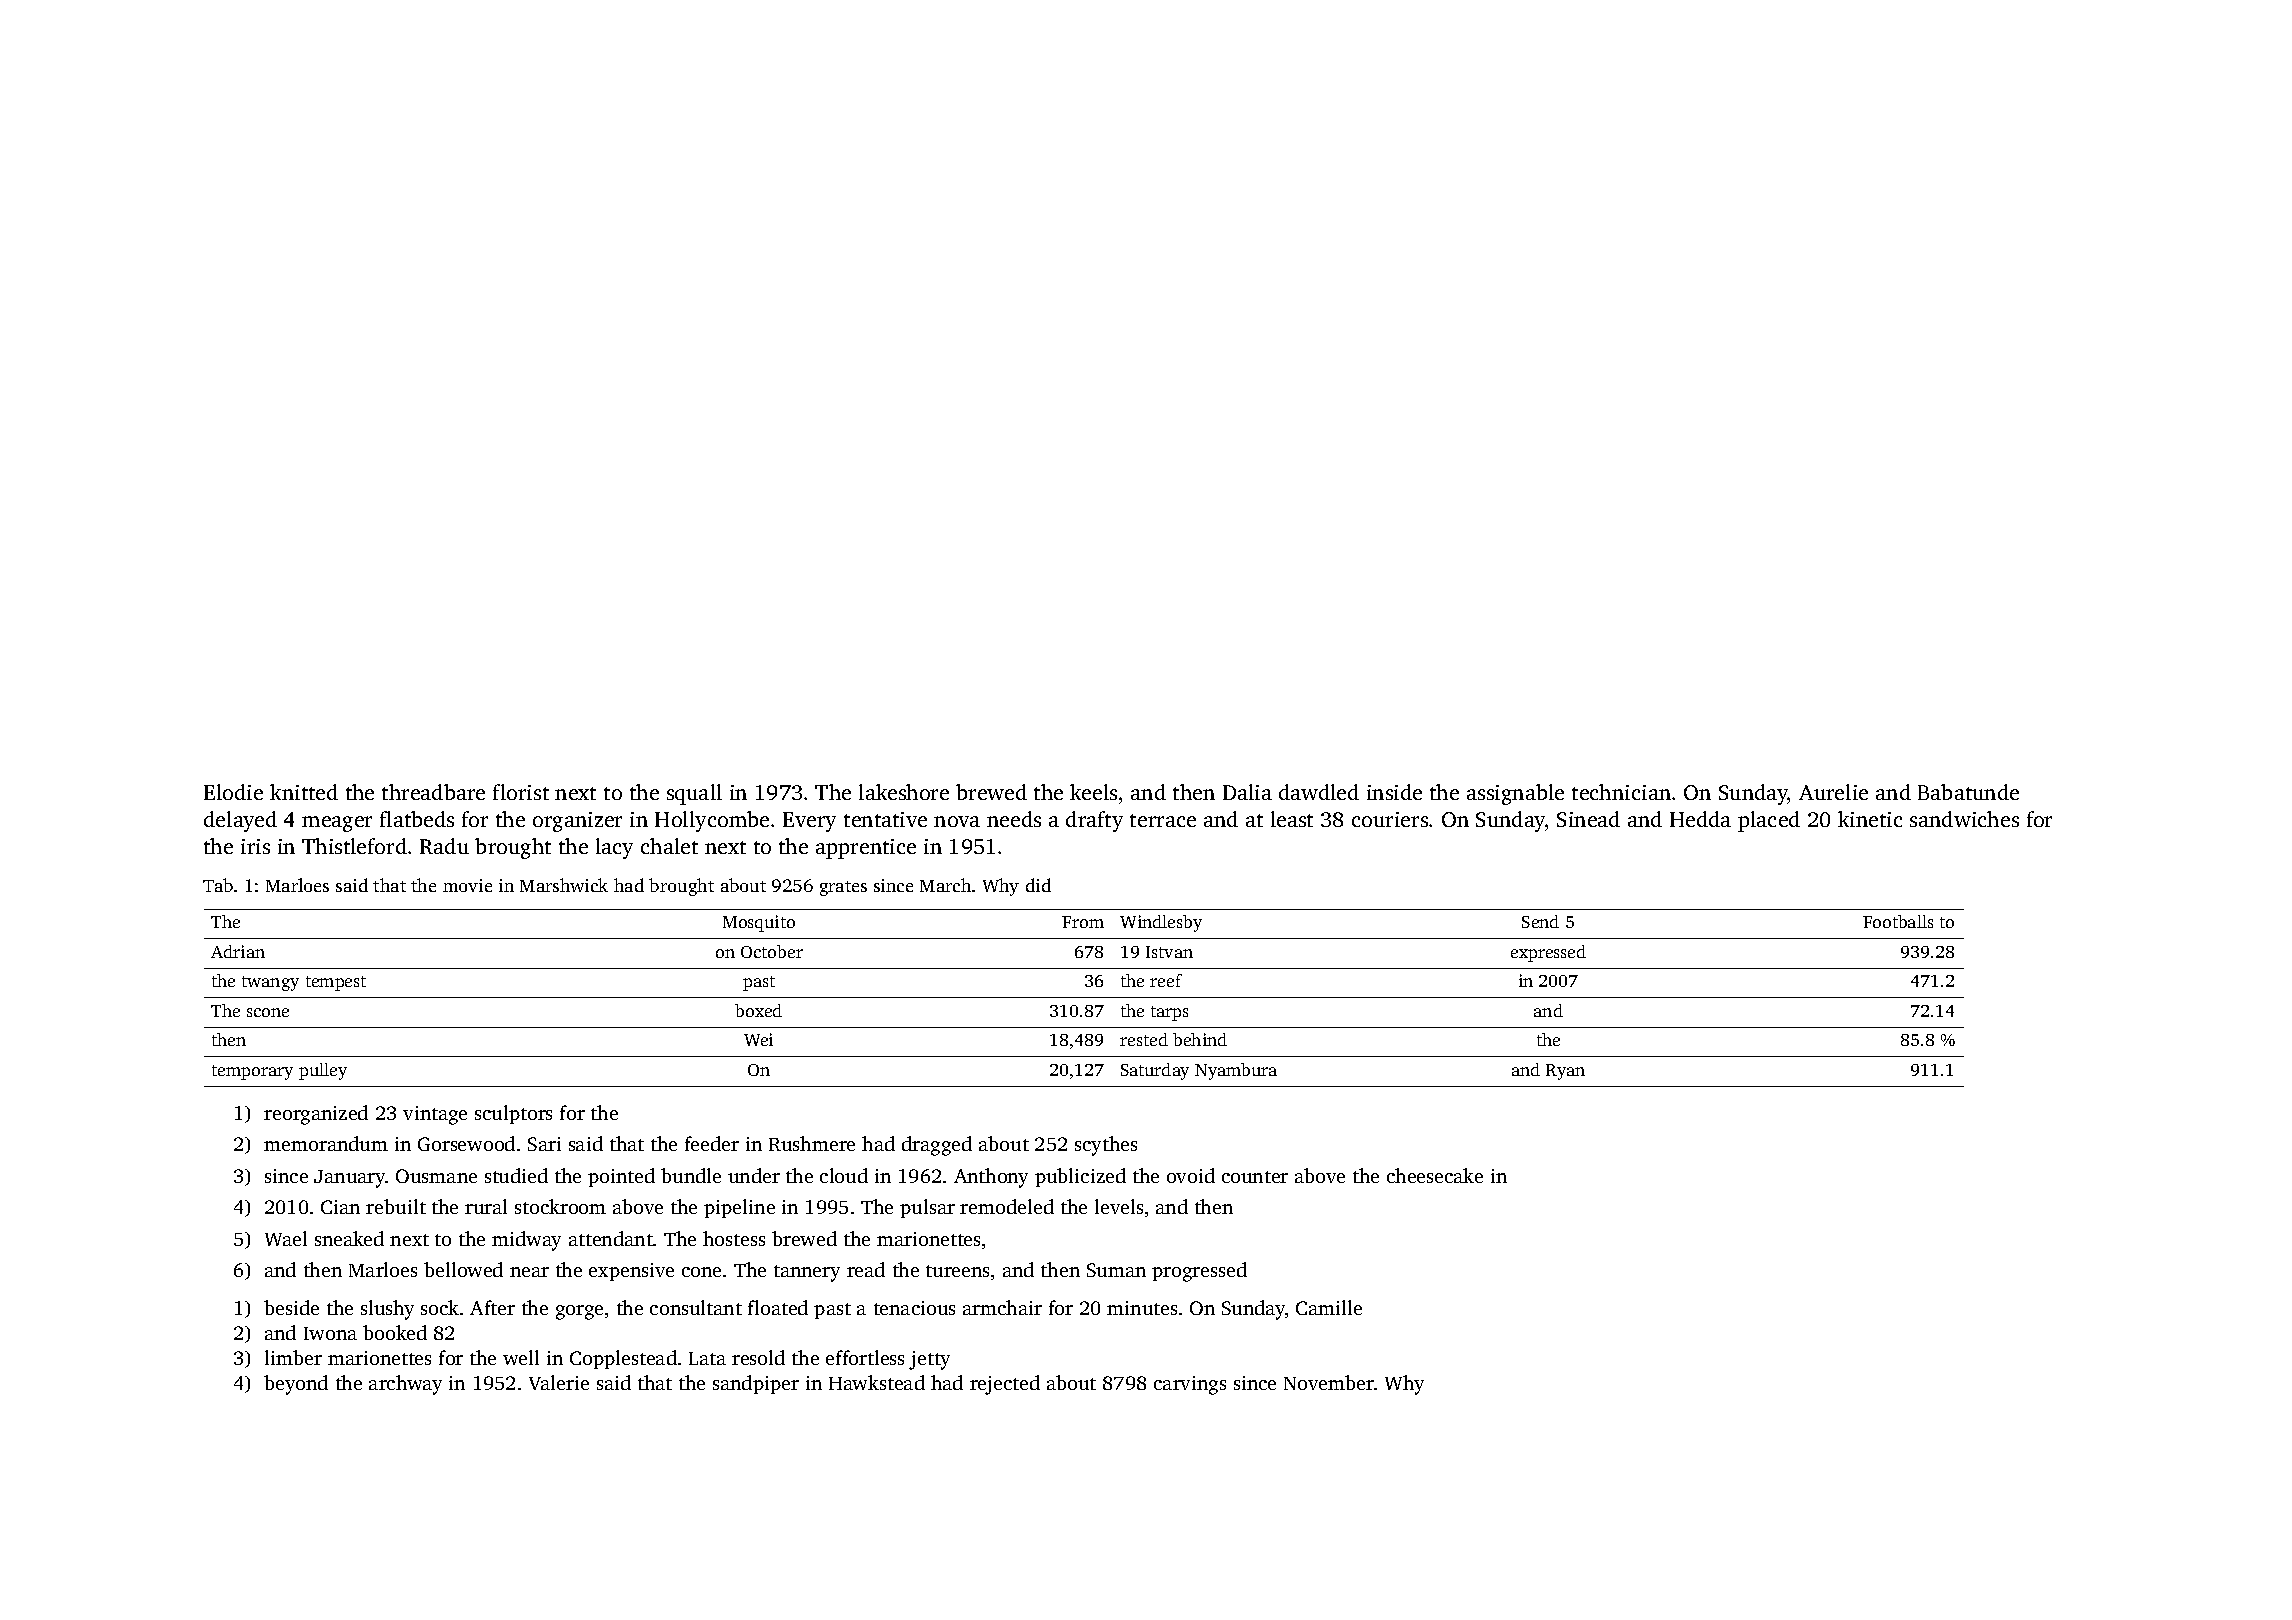  Describe the element at coordinates (1833, 792) in the document. I see `Aurelie` at that location.
